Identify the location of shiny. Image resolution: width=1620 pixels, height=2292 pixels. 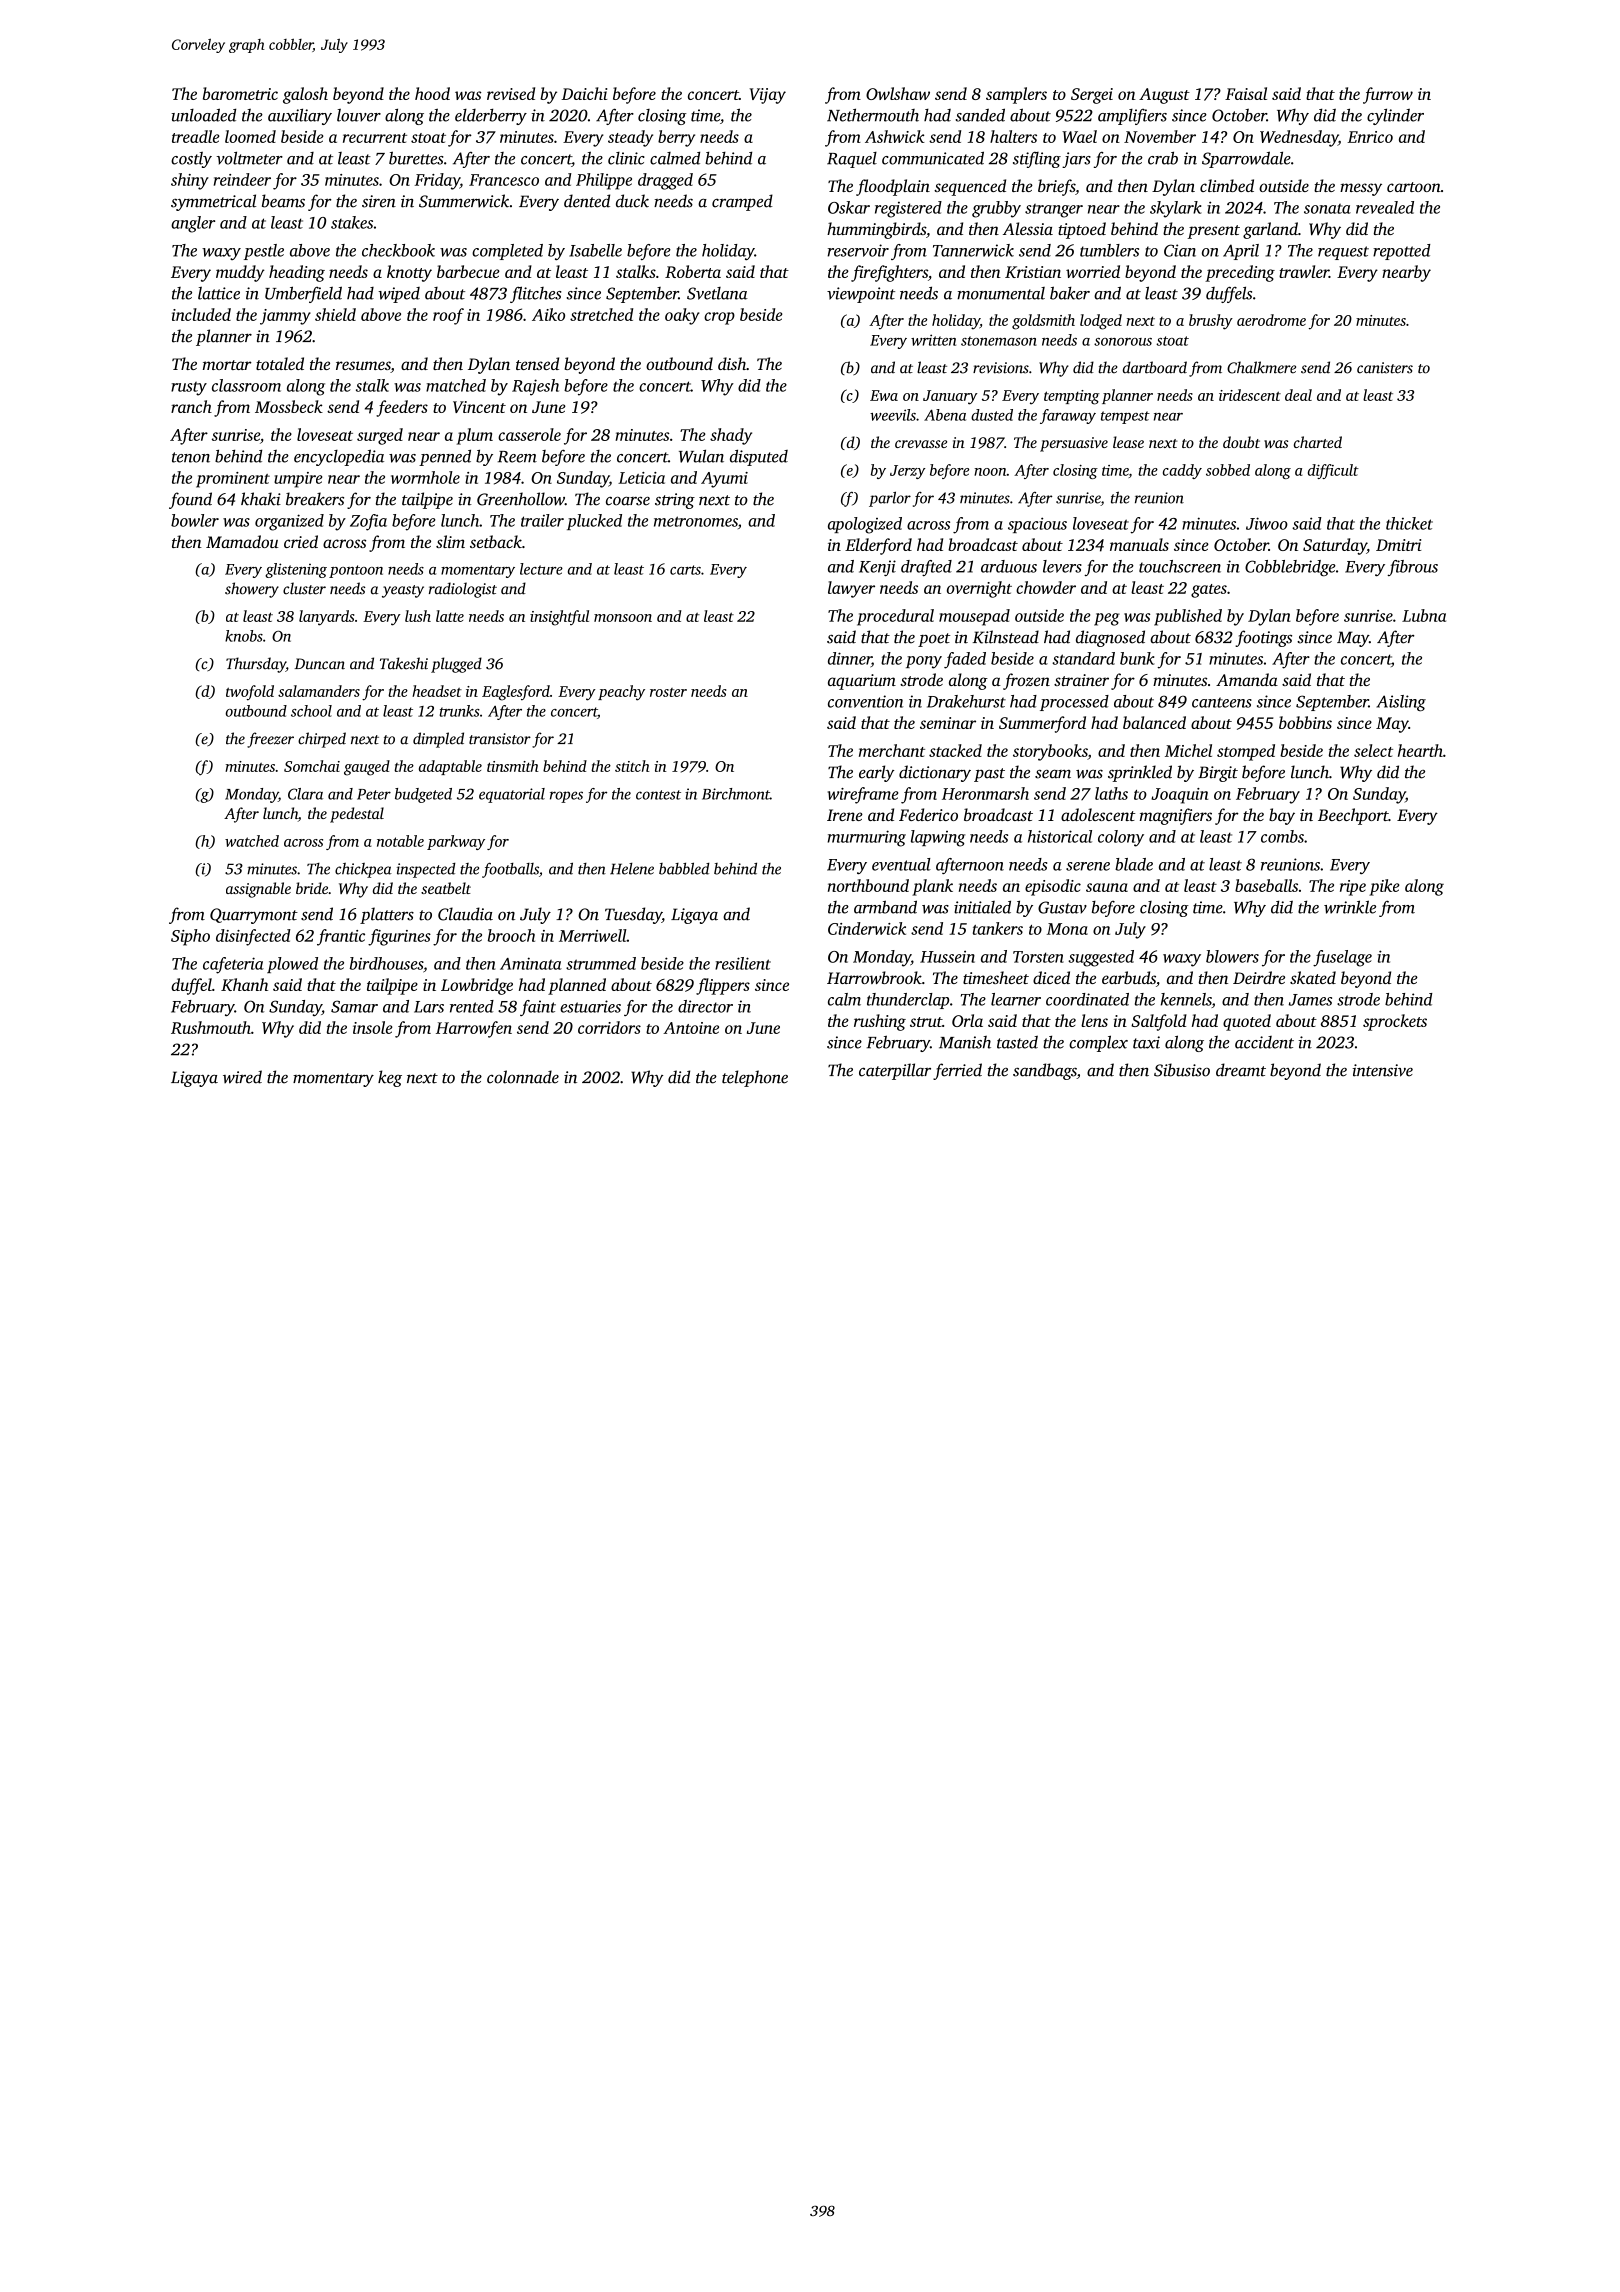
(190, 181).
